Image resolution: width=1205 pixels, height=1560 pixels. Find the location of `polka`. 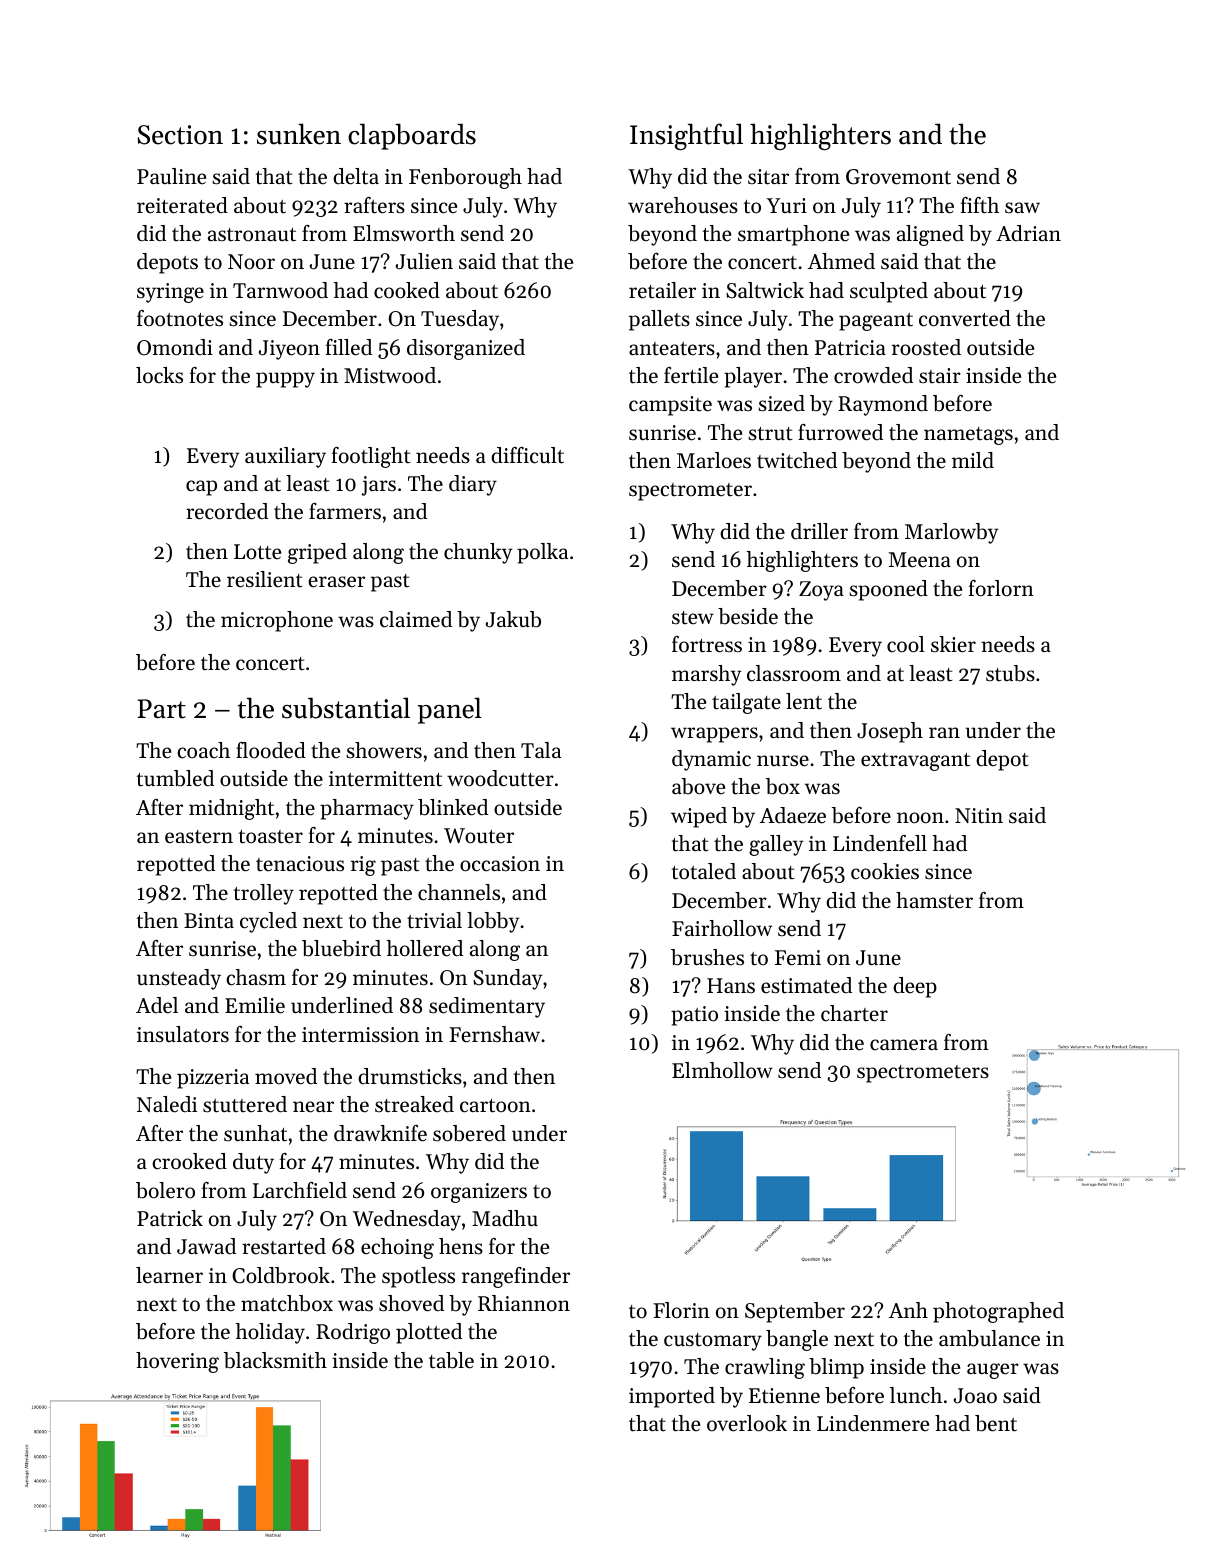

polka is located at coordinates (542, 553).
